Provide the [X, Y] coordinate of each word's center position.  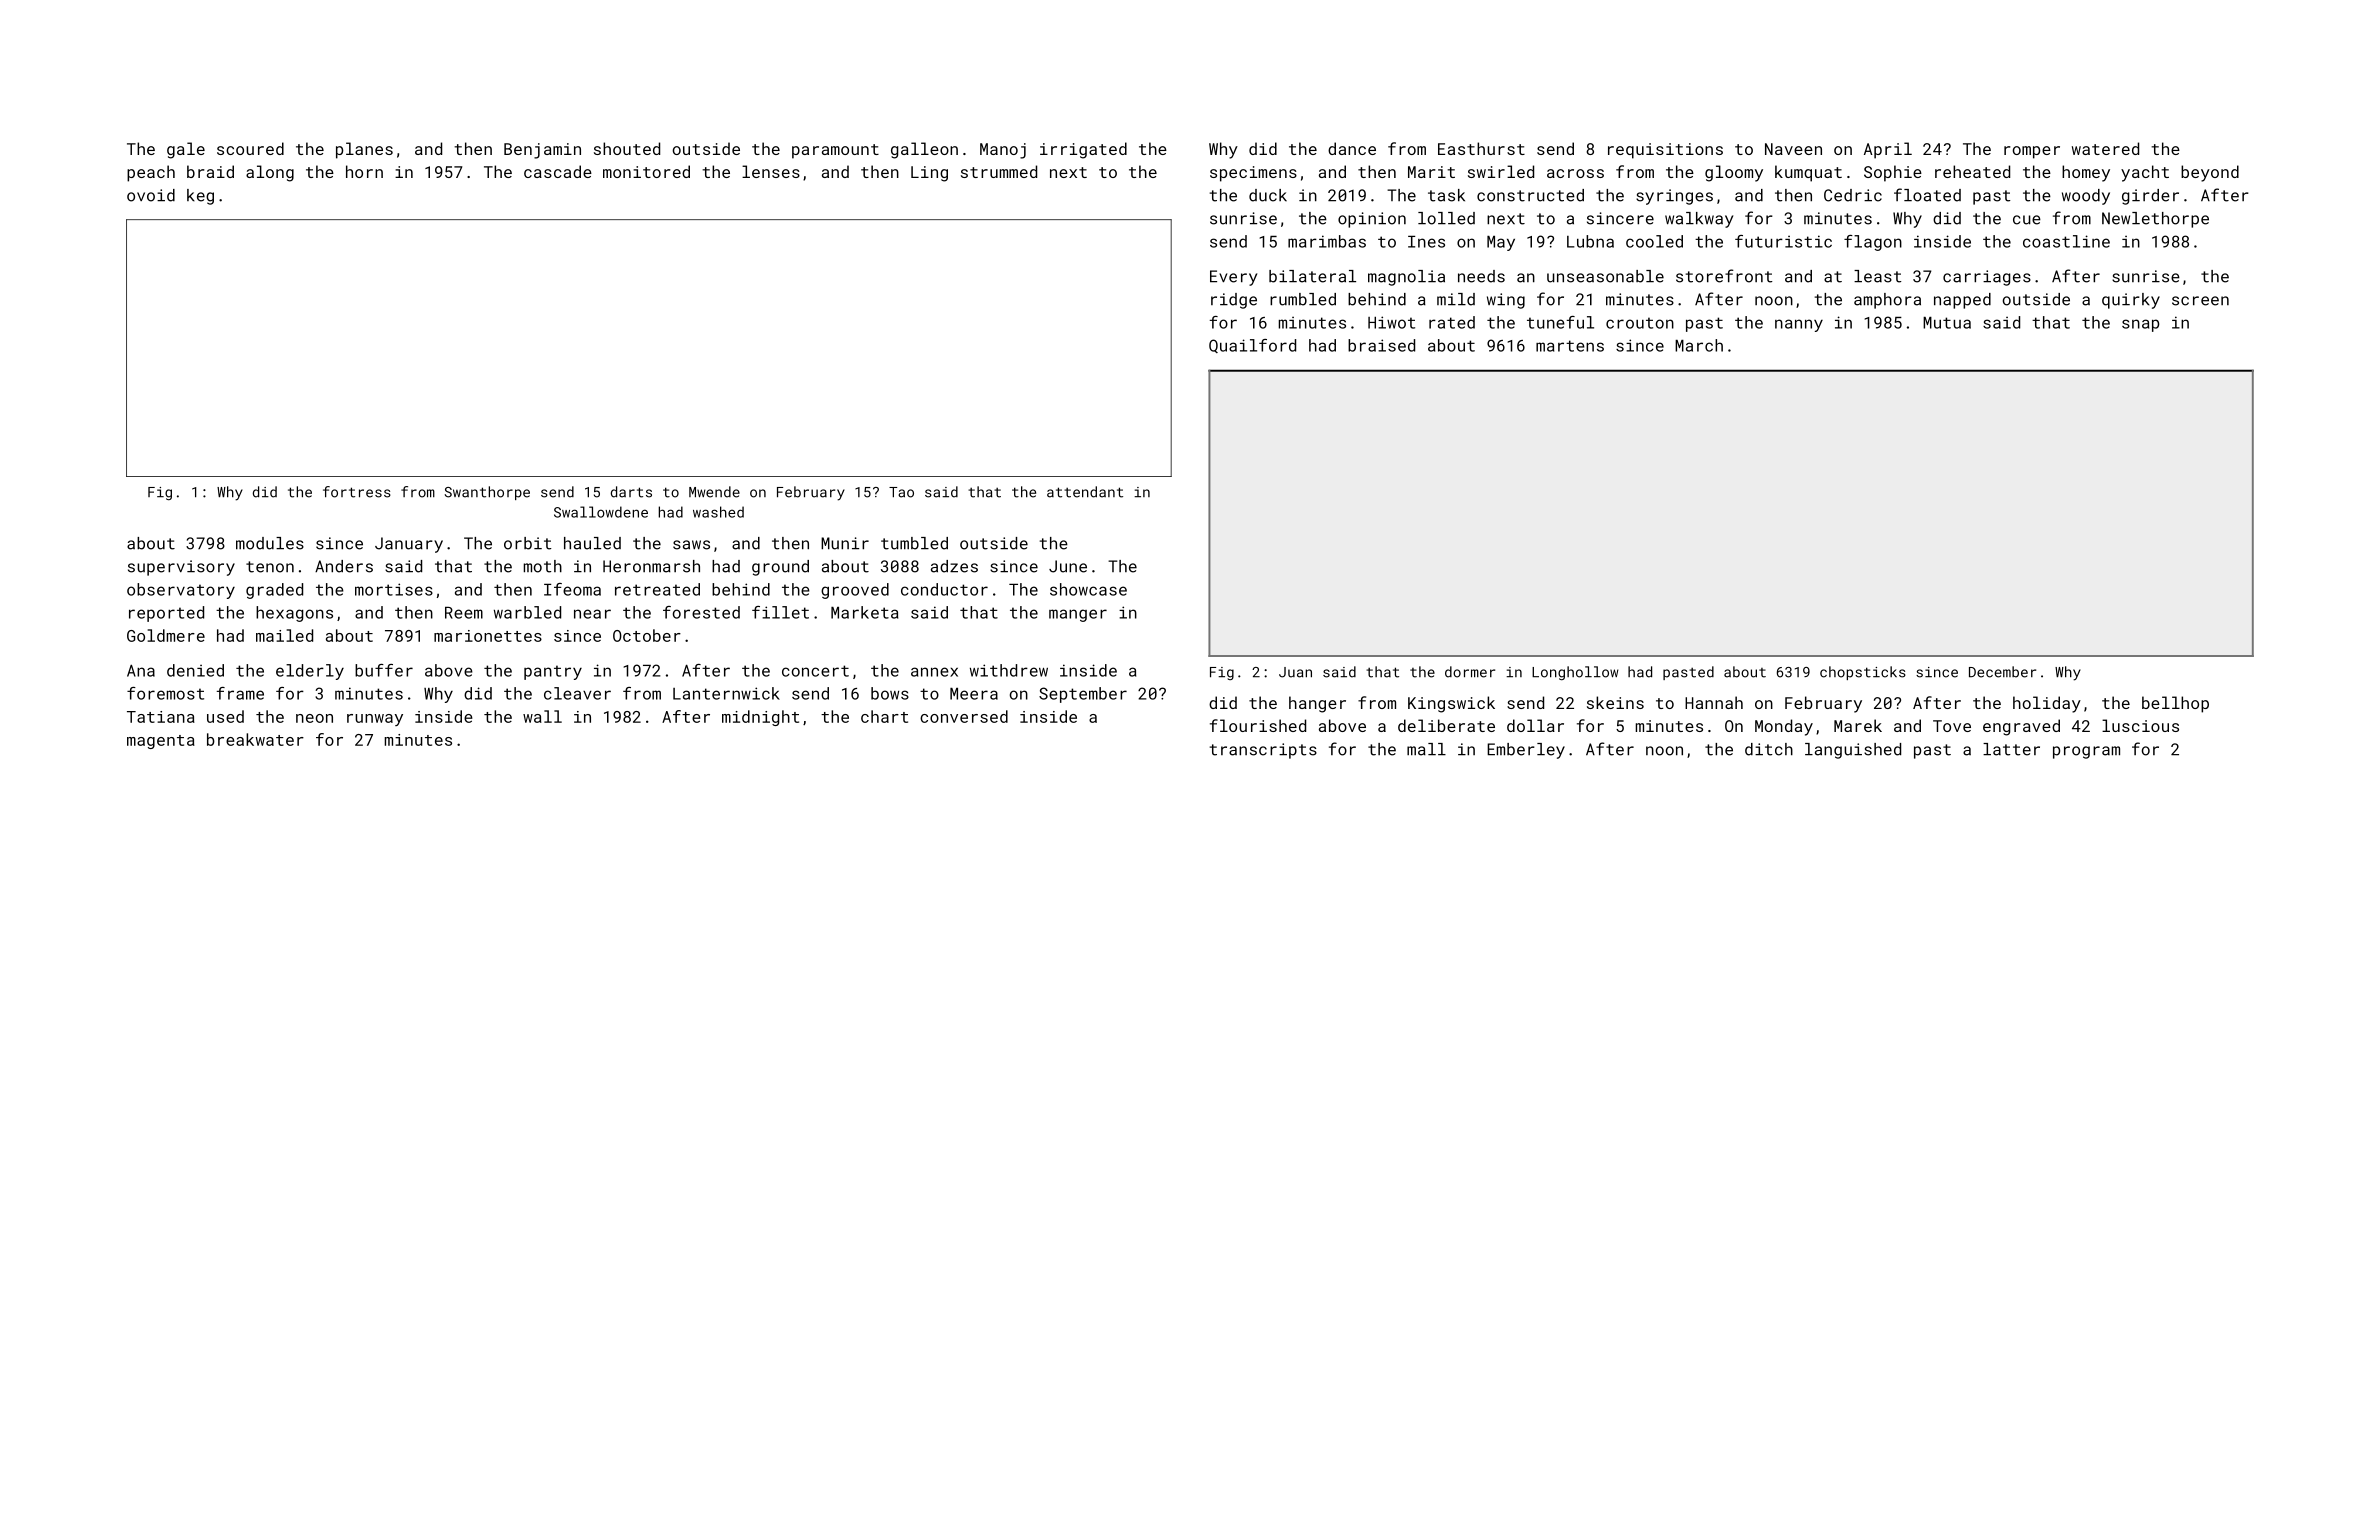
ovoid [151, 195]
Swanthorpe [487, 493]
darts [631, 492]
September [1083, 695]
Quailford [1252, 346]
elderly [310, 672]
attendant [1085, 492]
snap [2140, 325]
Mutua [1947, 323]
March [1699, 345]
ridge [1234, 301]
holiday [2047, 704]
